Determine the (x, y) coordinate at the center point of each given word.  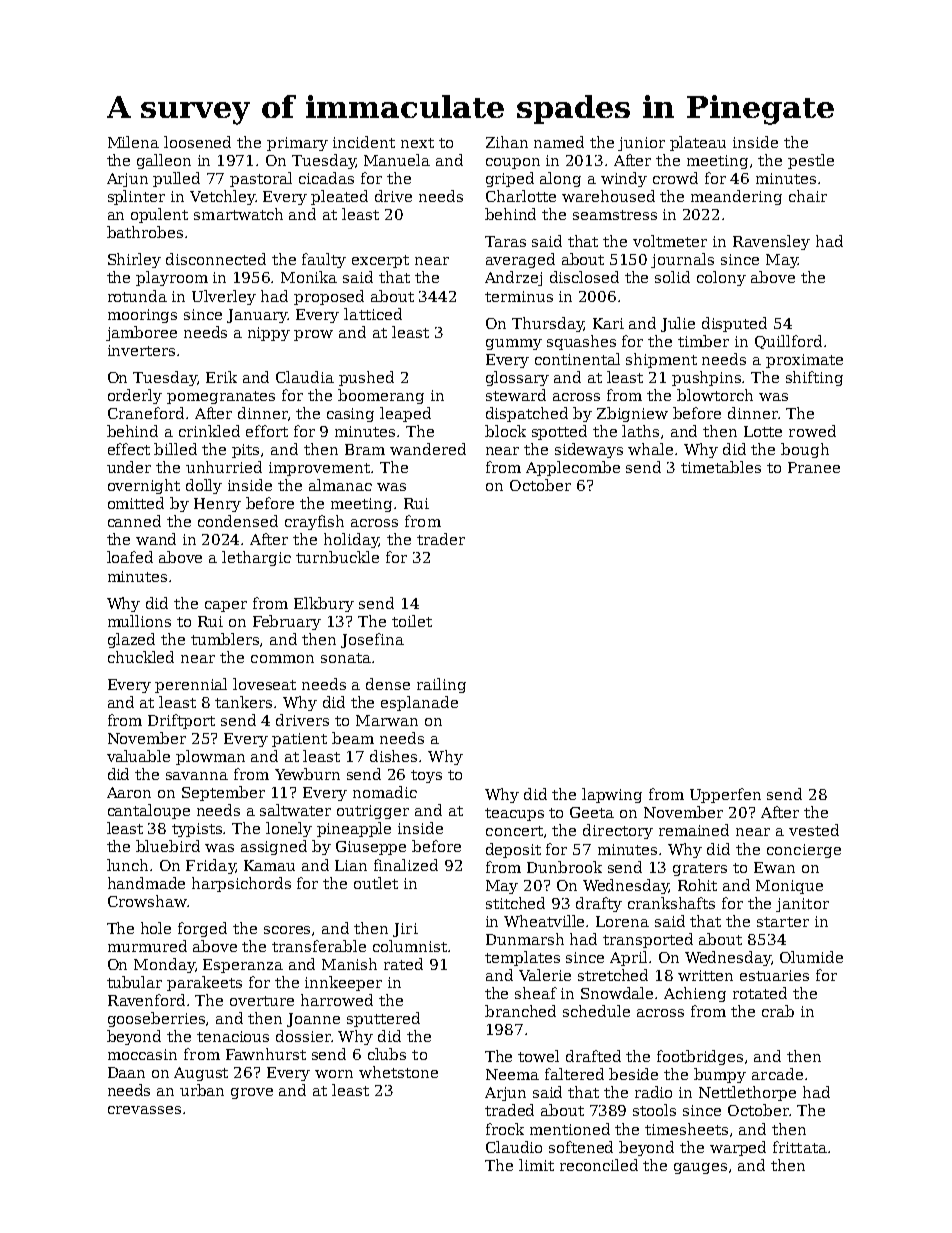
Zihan (507, 142)
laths (640, 431)
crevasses (144, 1110)
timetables (721, 467)
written (705, 975)
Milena (133, 142)
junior (641, 144)
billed (175, 449)
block (505, 431)
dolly (204, 486)
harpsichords (241, 884)
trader (441, 539)
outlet (376, 883)
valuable (138, 756)
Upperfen (725, 795)
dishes (393, 756)
